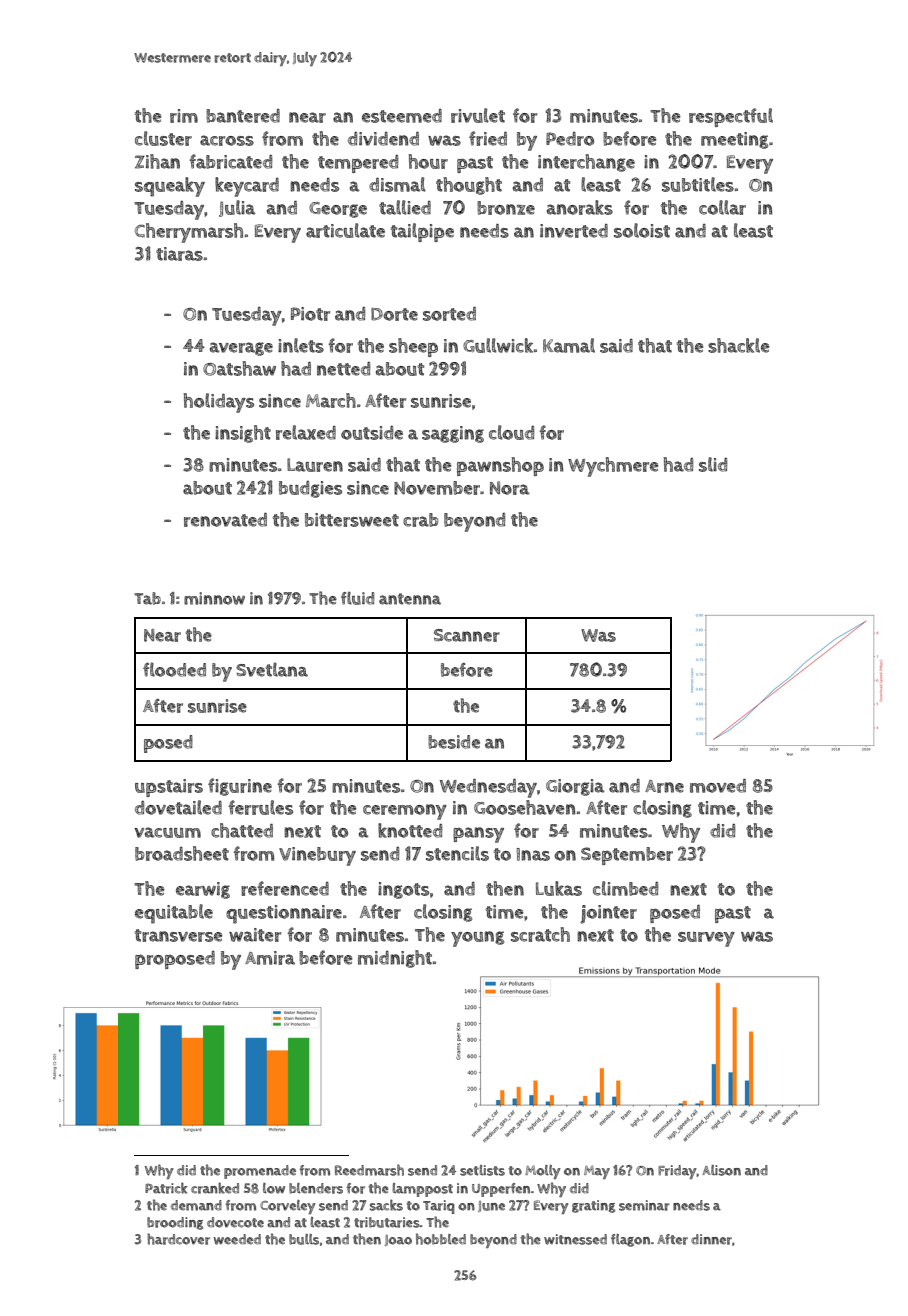 Image resolution: width=908 pixels, height=1316 pixels. Describe the element at coordinates (506, 208) in the image. I see `bronze` at that location.
